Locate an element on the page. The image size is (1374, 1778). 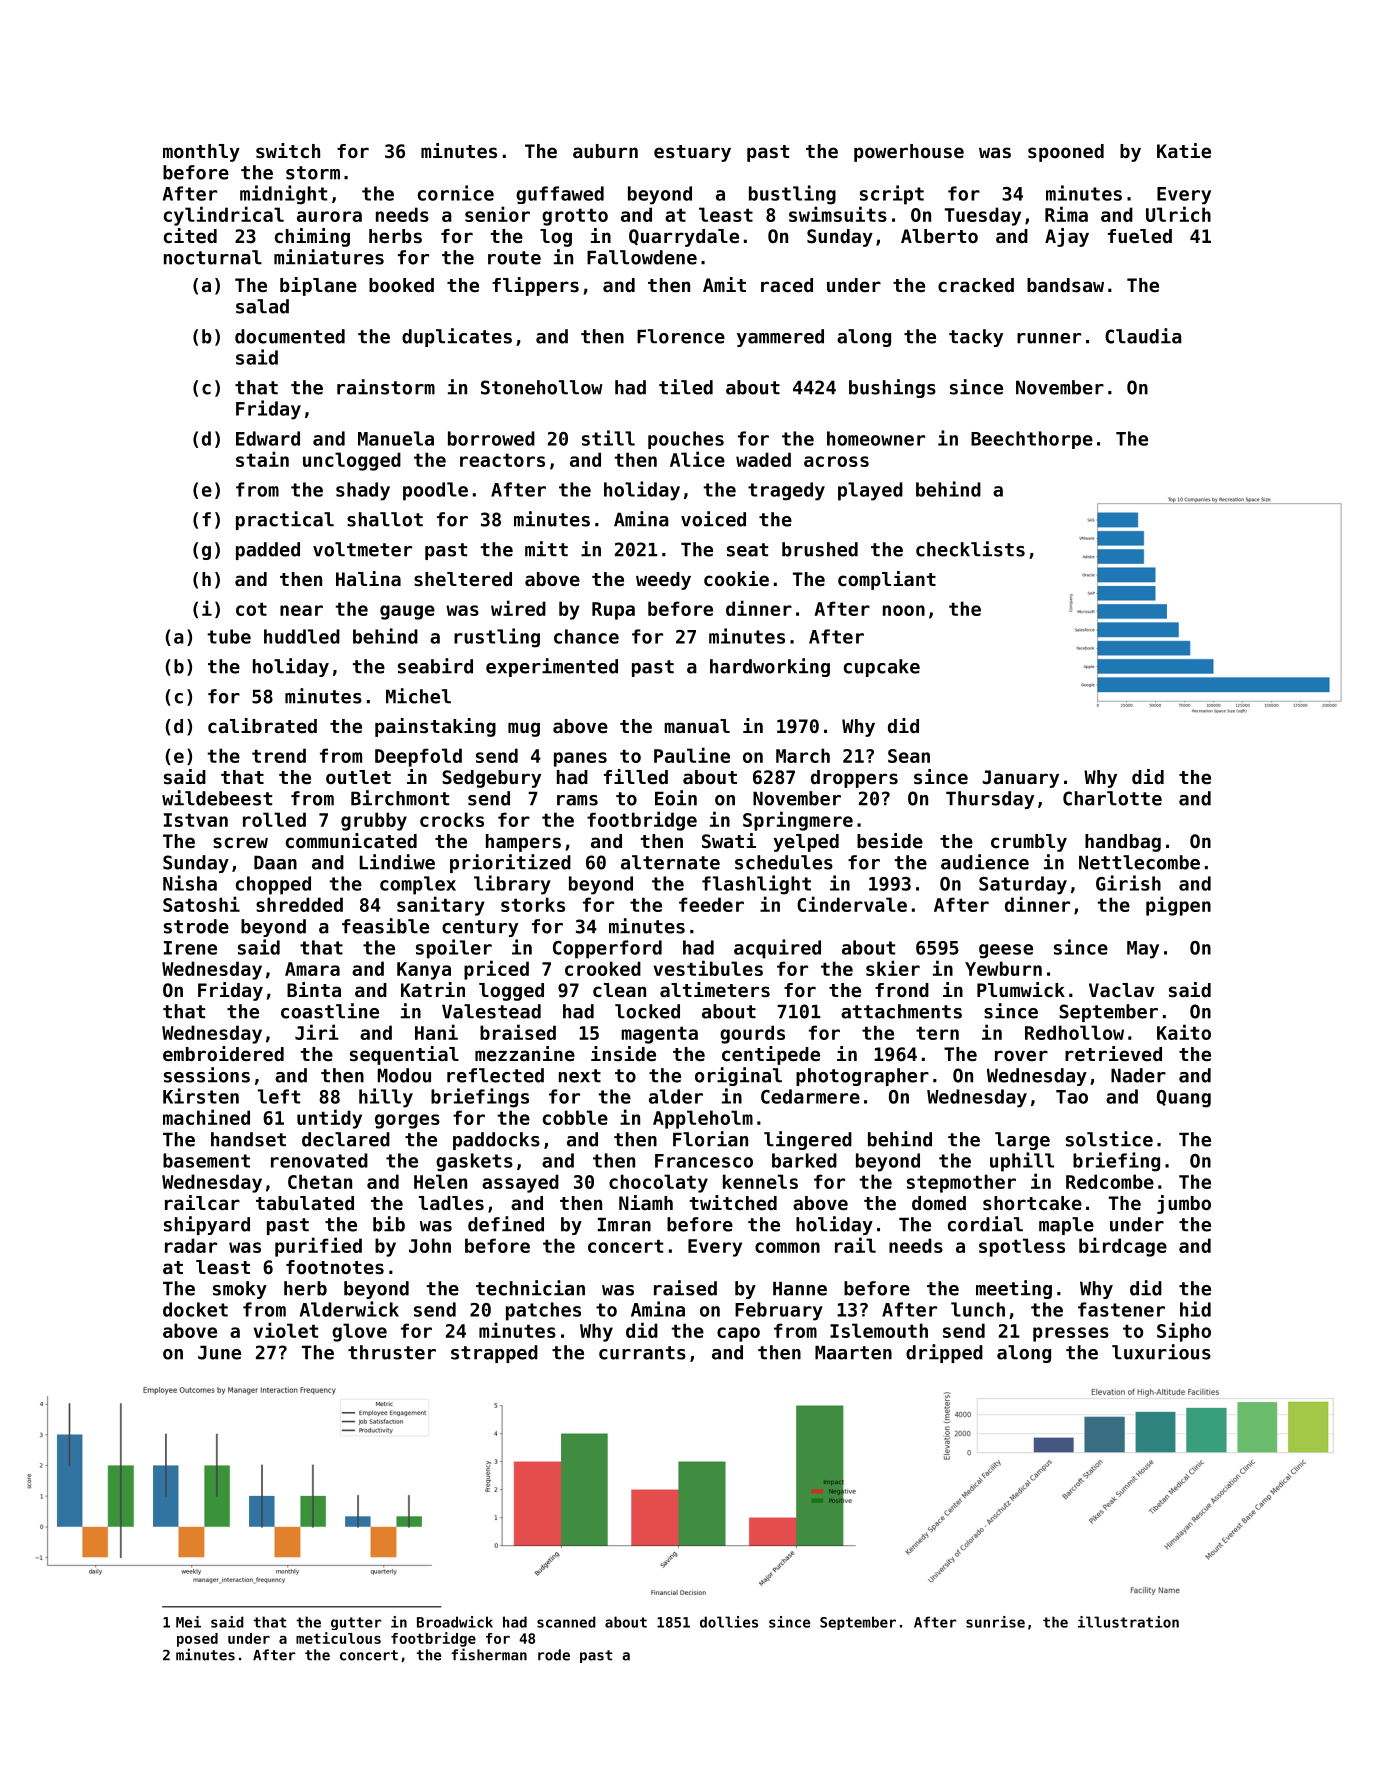
fisherman is located at coordinates (489, 1654).
